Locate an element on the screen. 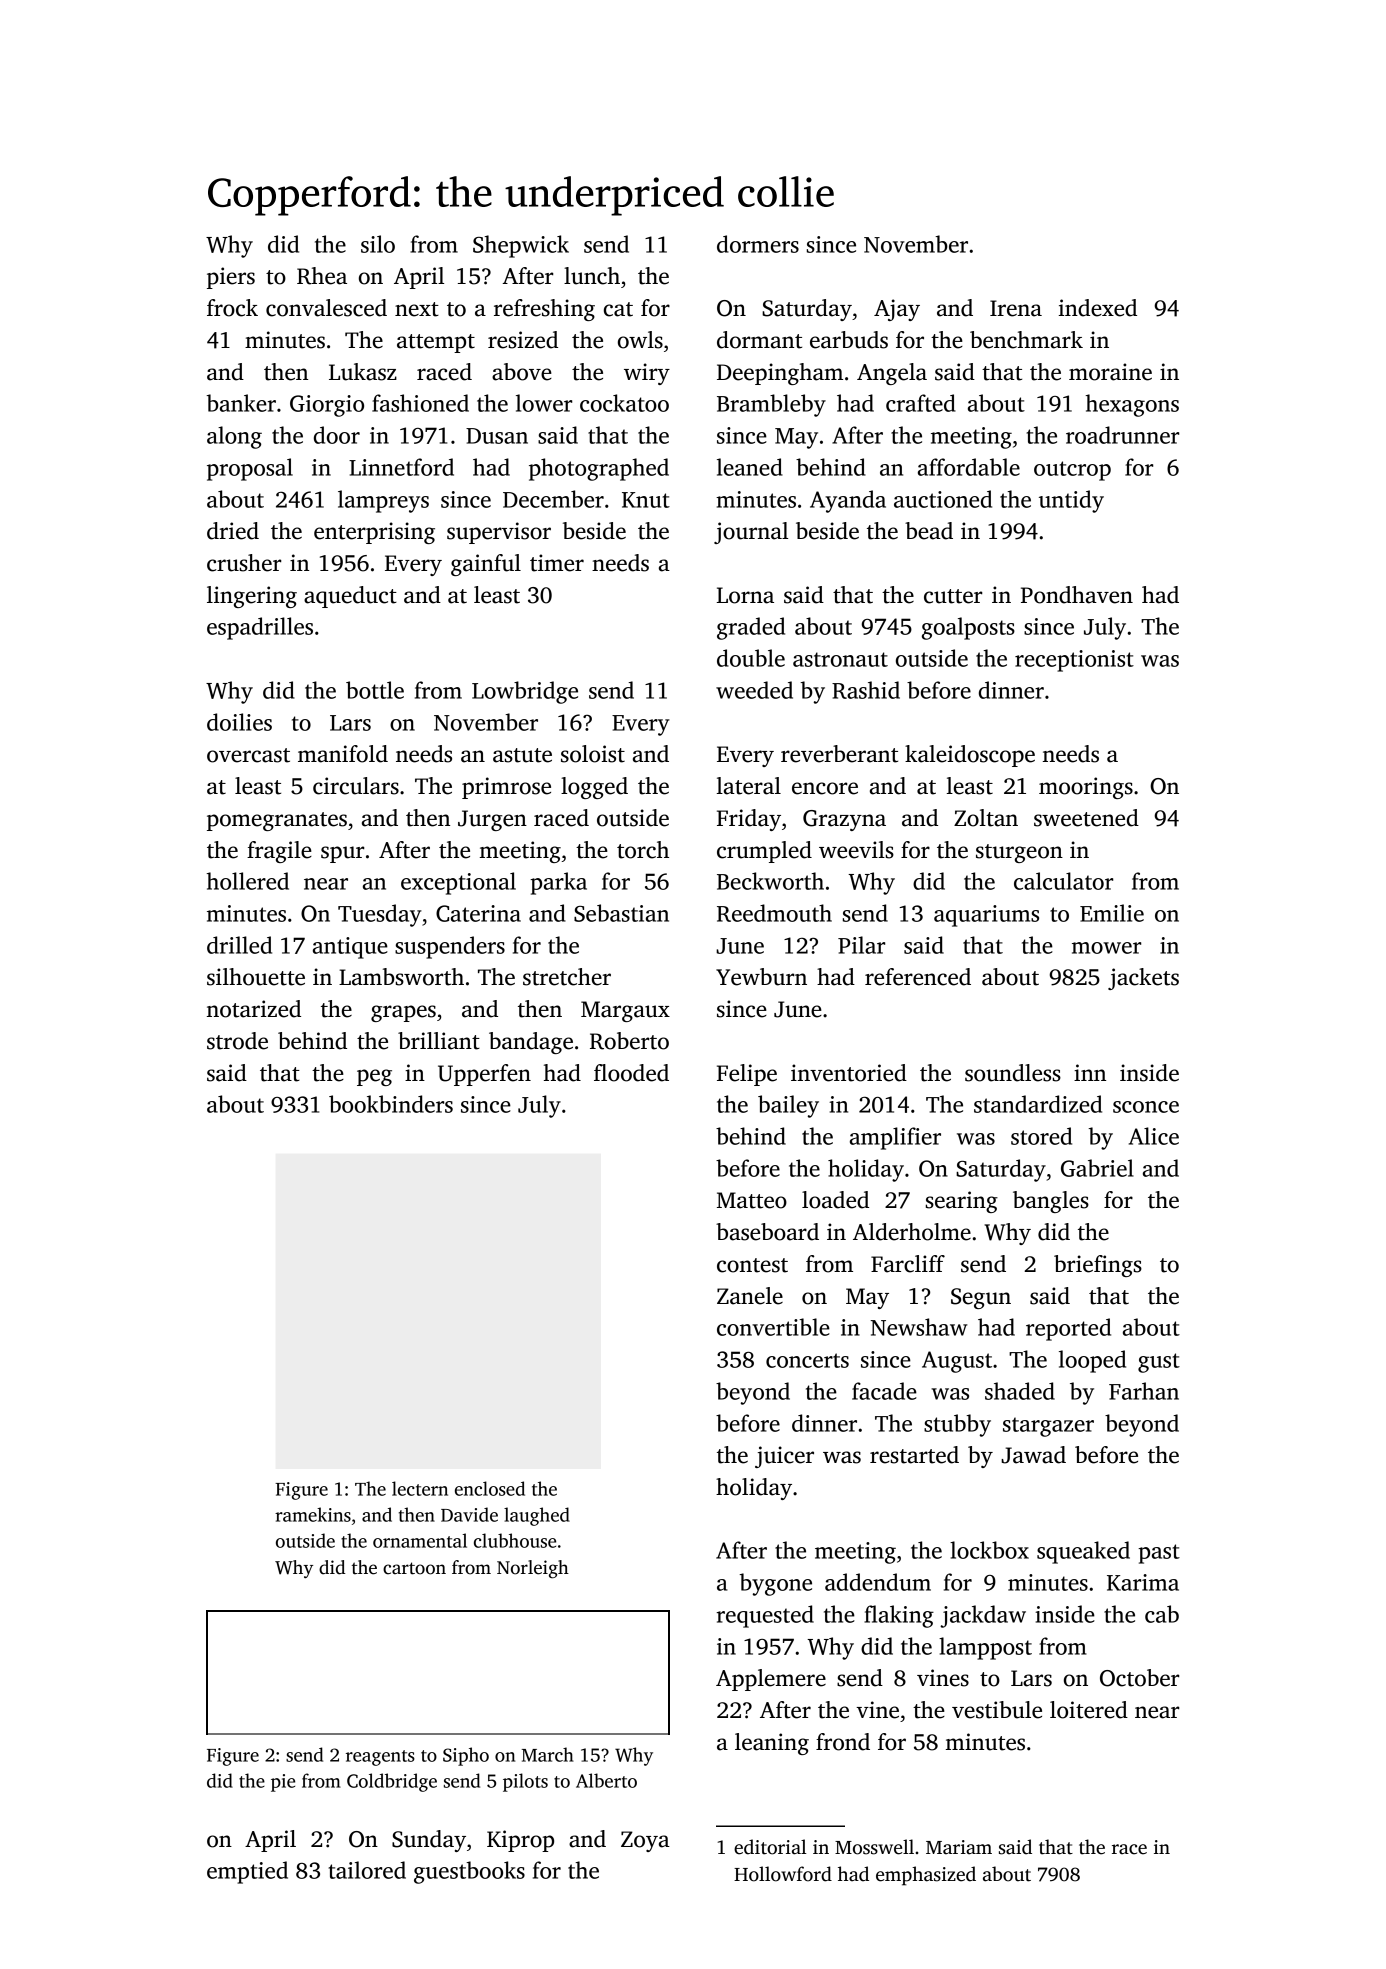 This screenshot has width=1386, height=1969. lunch is located at coordinates (592, 276).
